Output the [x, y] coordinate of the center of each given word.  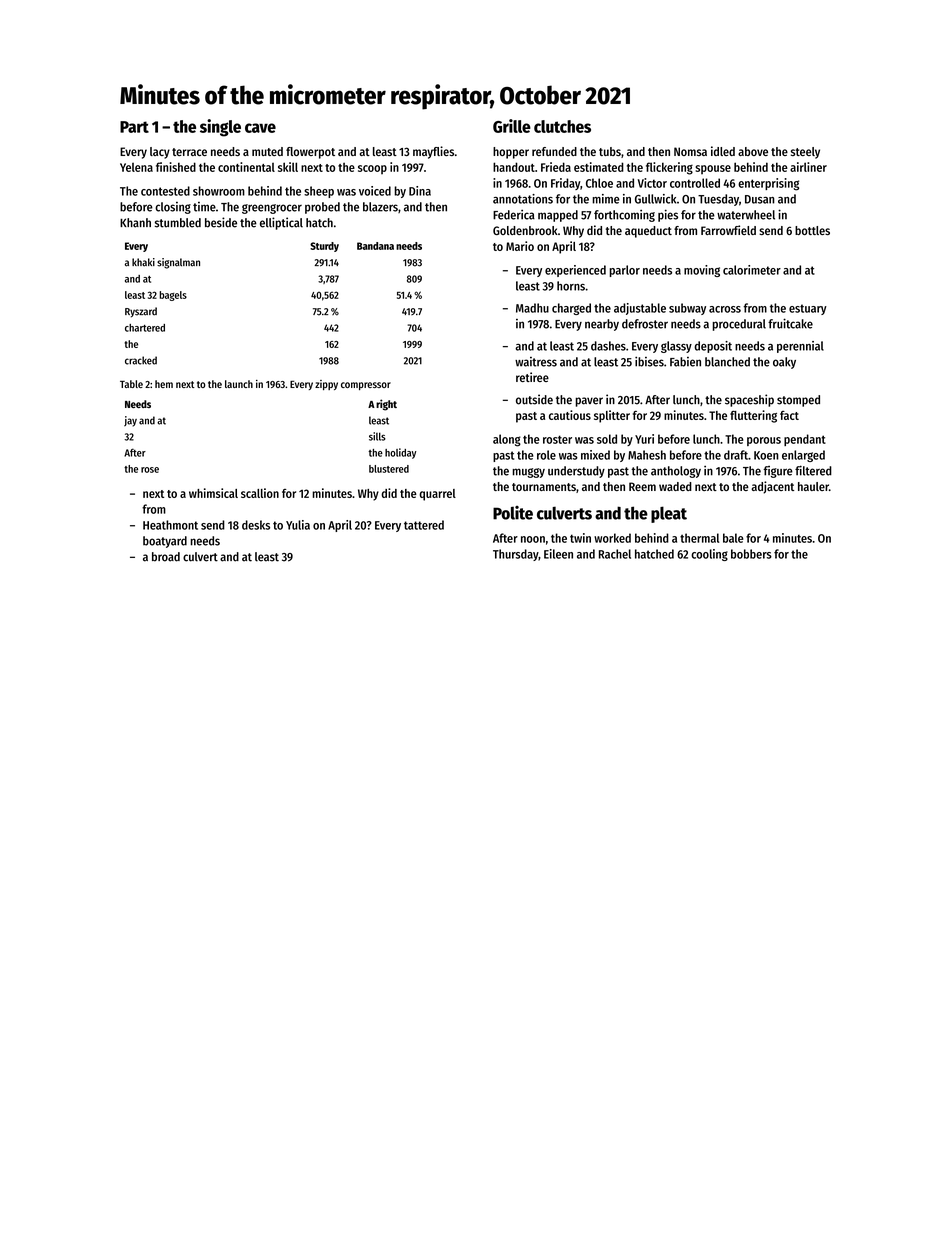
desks [256, 525]
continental [246, 167]
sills [377, 436]
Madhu [532, 308]
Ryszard [141, 312]
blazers [380, 207]
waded [675, 486]
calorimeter [752, 270]
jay [130, 421]
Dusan [760, 199]
